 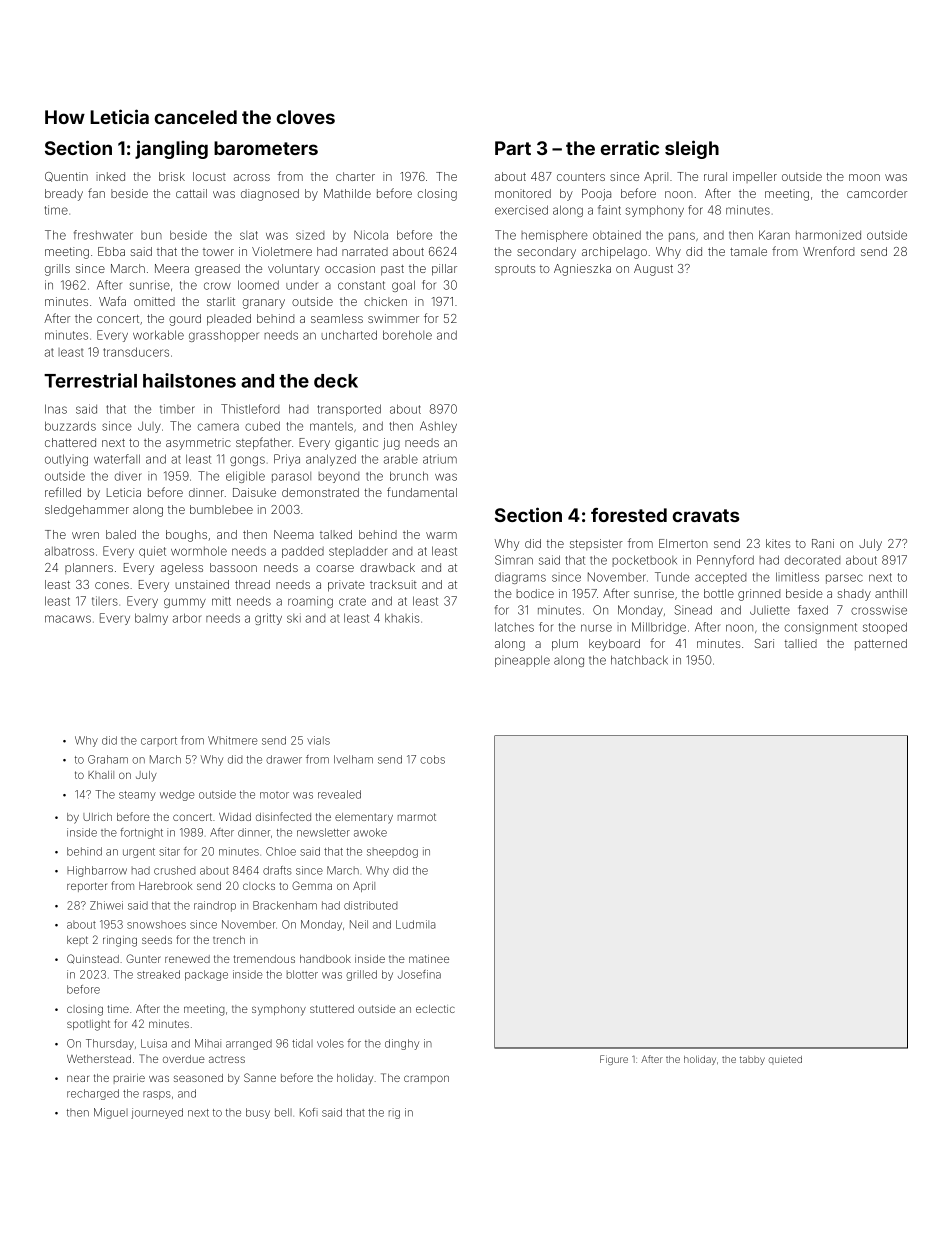 I want to click on Sanne, so click(x=260, y=1077).
